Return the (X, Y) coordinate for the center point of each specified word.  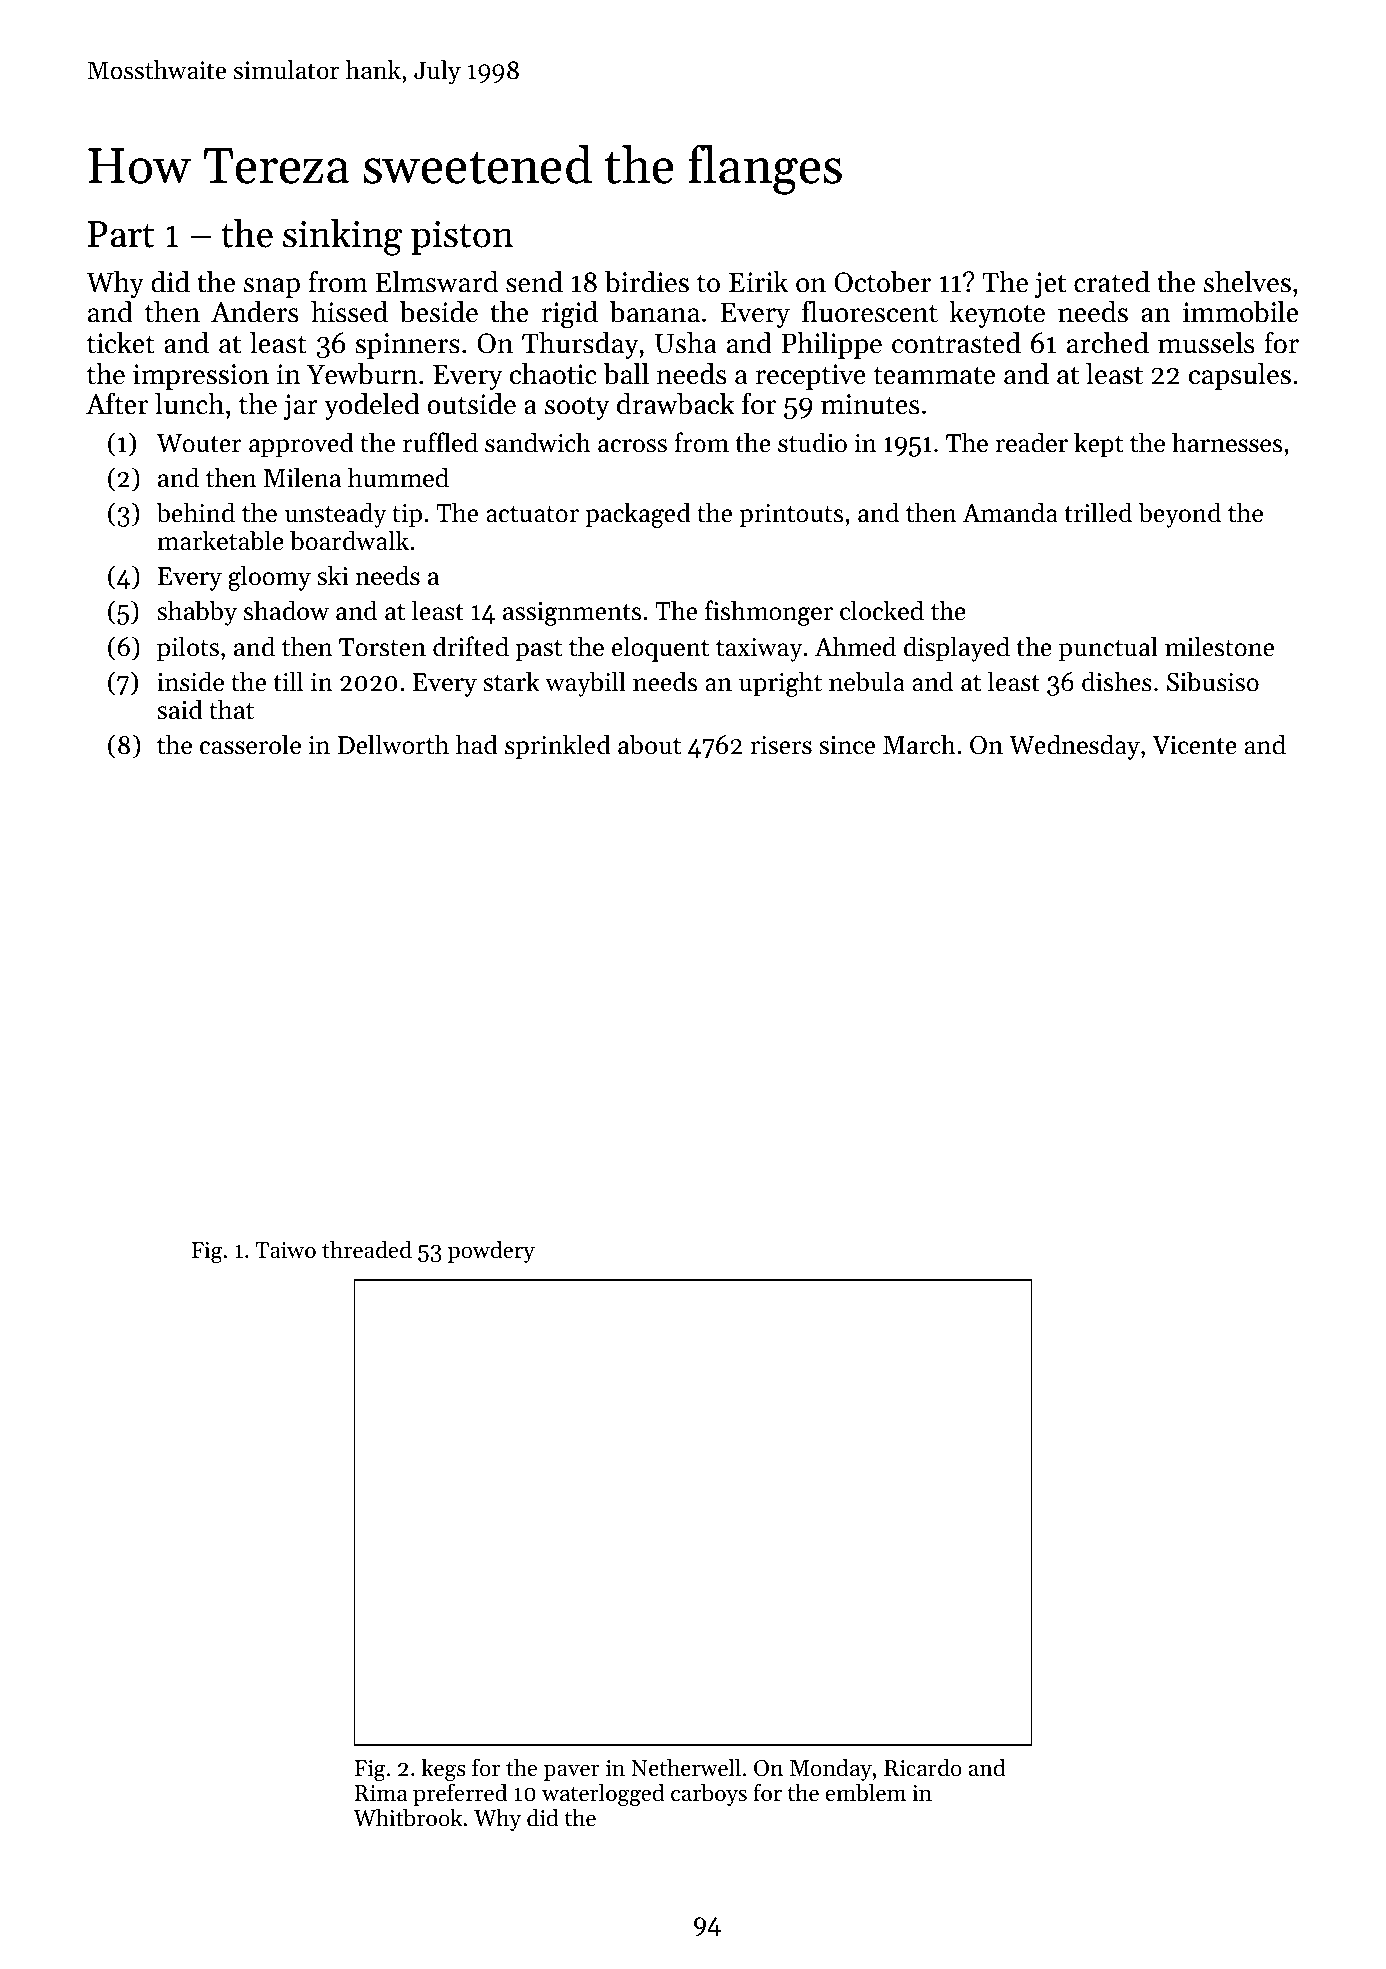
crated (1112, 282)
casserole (250, 744)
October (882, 282)
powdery (491, 1251)
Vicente (1194, 745)
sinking (342, 237)
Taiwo (285, 1250)
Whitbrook (407, 1817)
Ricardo (923, 1767)
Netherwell (686, 1767)
